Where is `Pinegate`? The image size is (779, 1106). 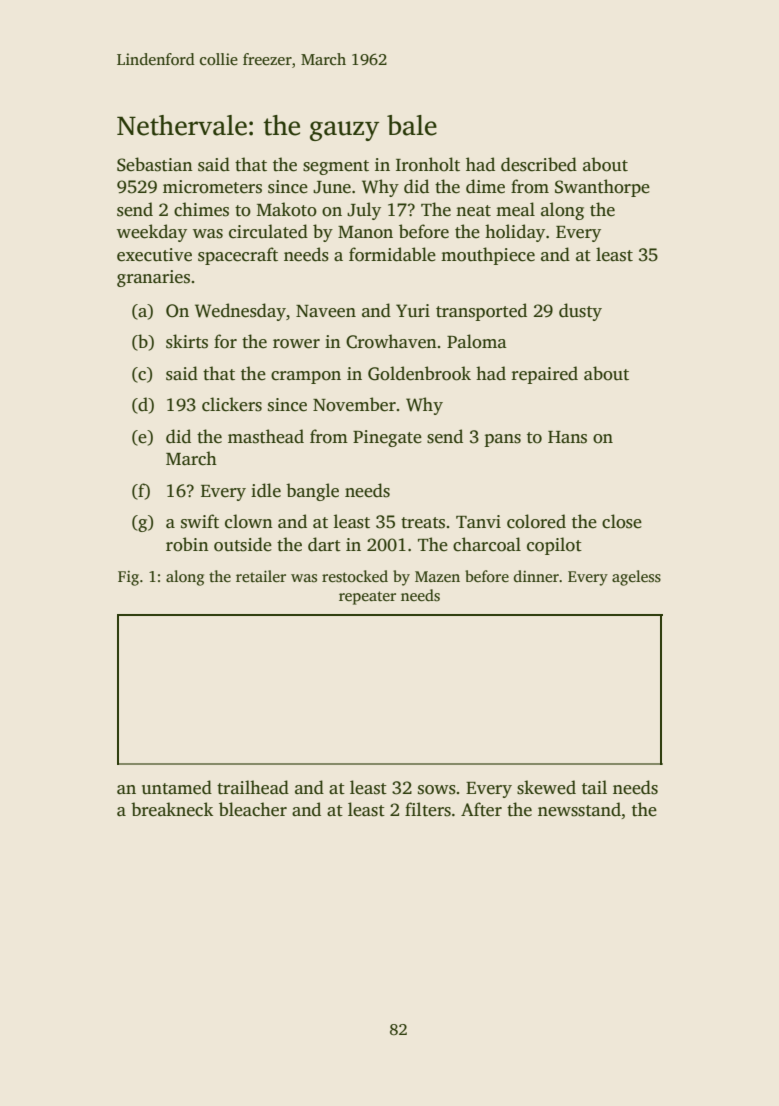 Pinegate is located at coordinates (387, 438).
